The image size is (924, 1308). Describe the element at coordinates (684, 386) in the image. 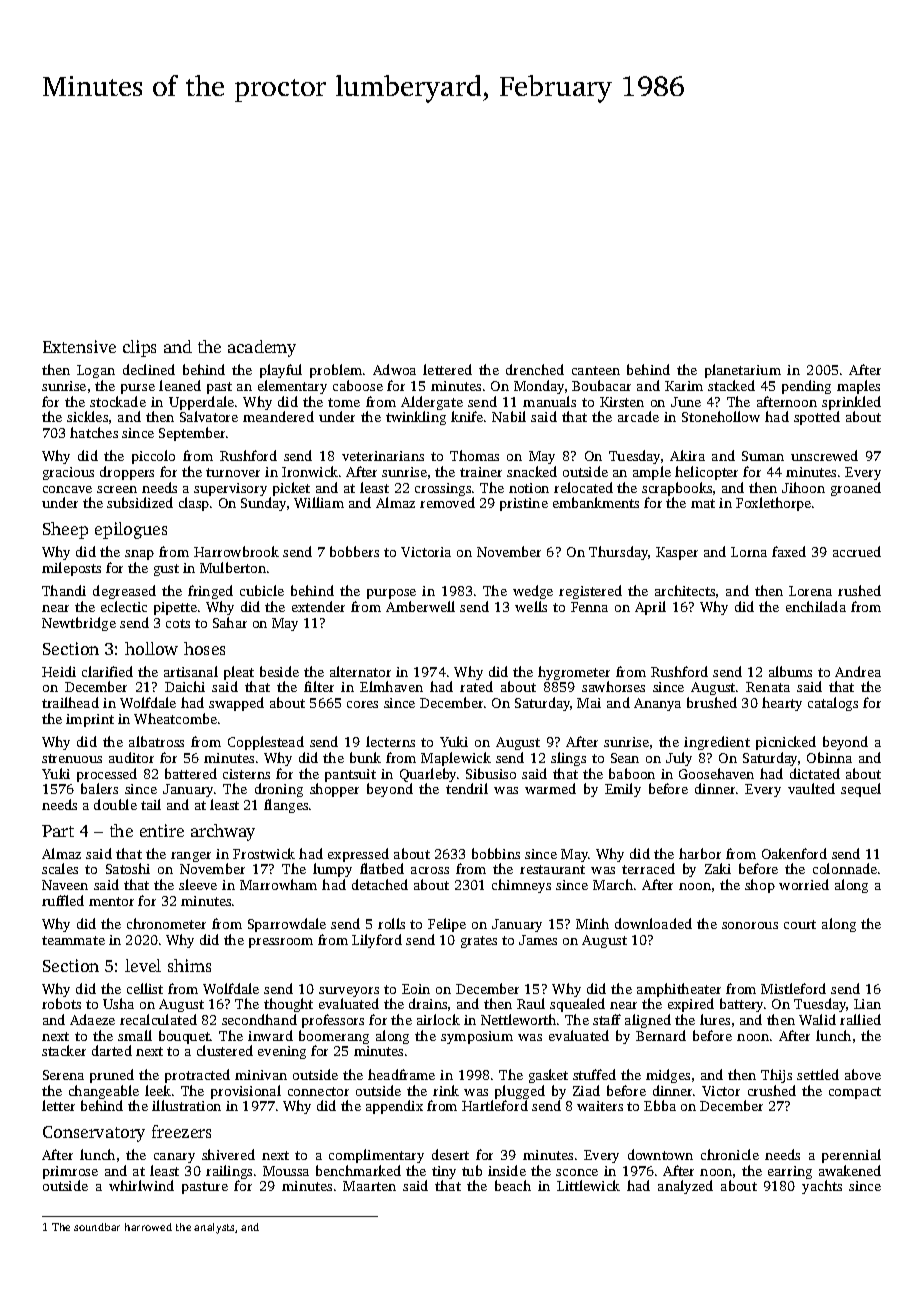

I see `Karim` at that location.
